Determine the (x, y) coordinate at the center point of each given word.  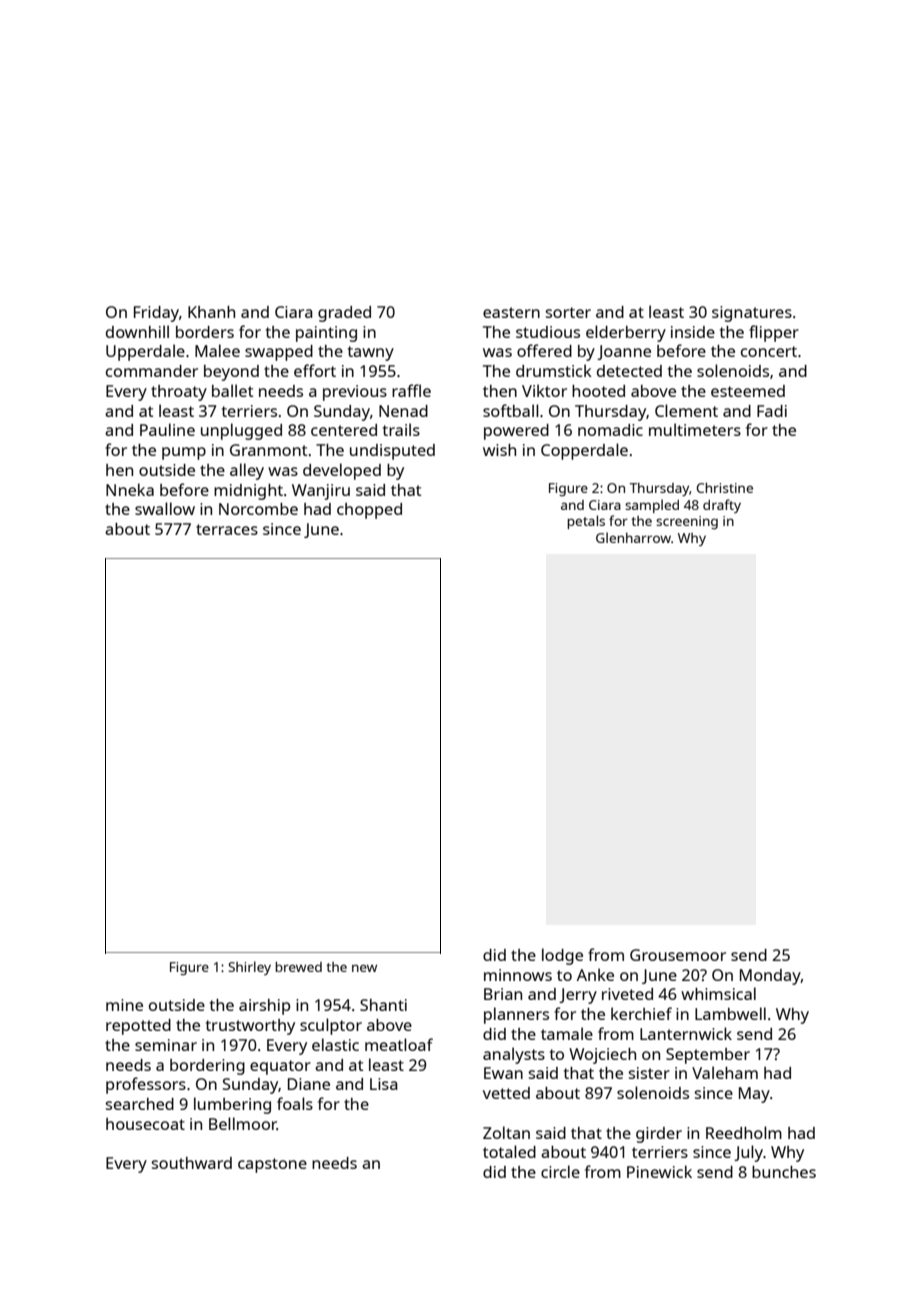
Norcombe (258, 509)
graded (344, 314)
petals (586, 522)
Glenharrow (633, 537)
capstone (272, 1165)
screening (687, 522)
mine (124, 1005)
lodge (562, 956)
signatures (752, 314)
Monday (770, 977)
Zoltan (506, 1132)
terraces (227, 529)
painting (326, 334)
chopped (369, 511)
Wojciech (602, 1056)
